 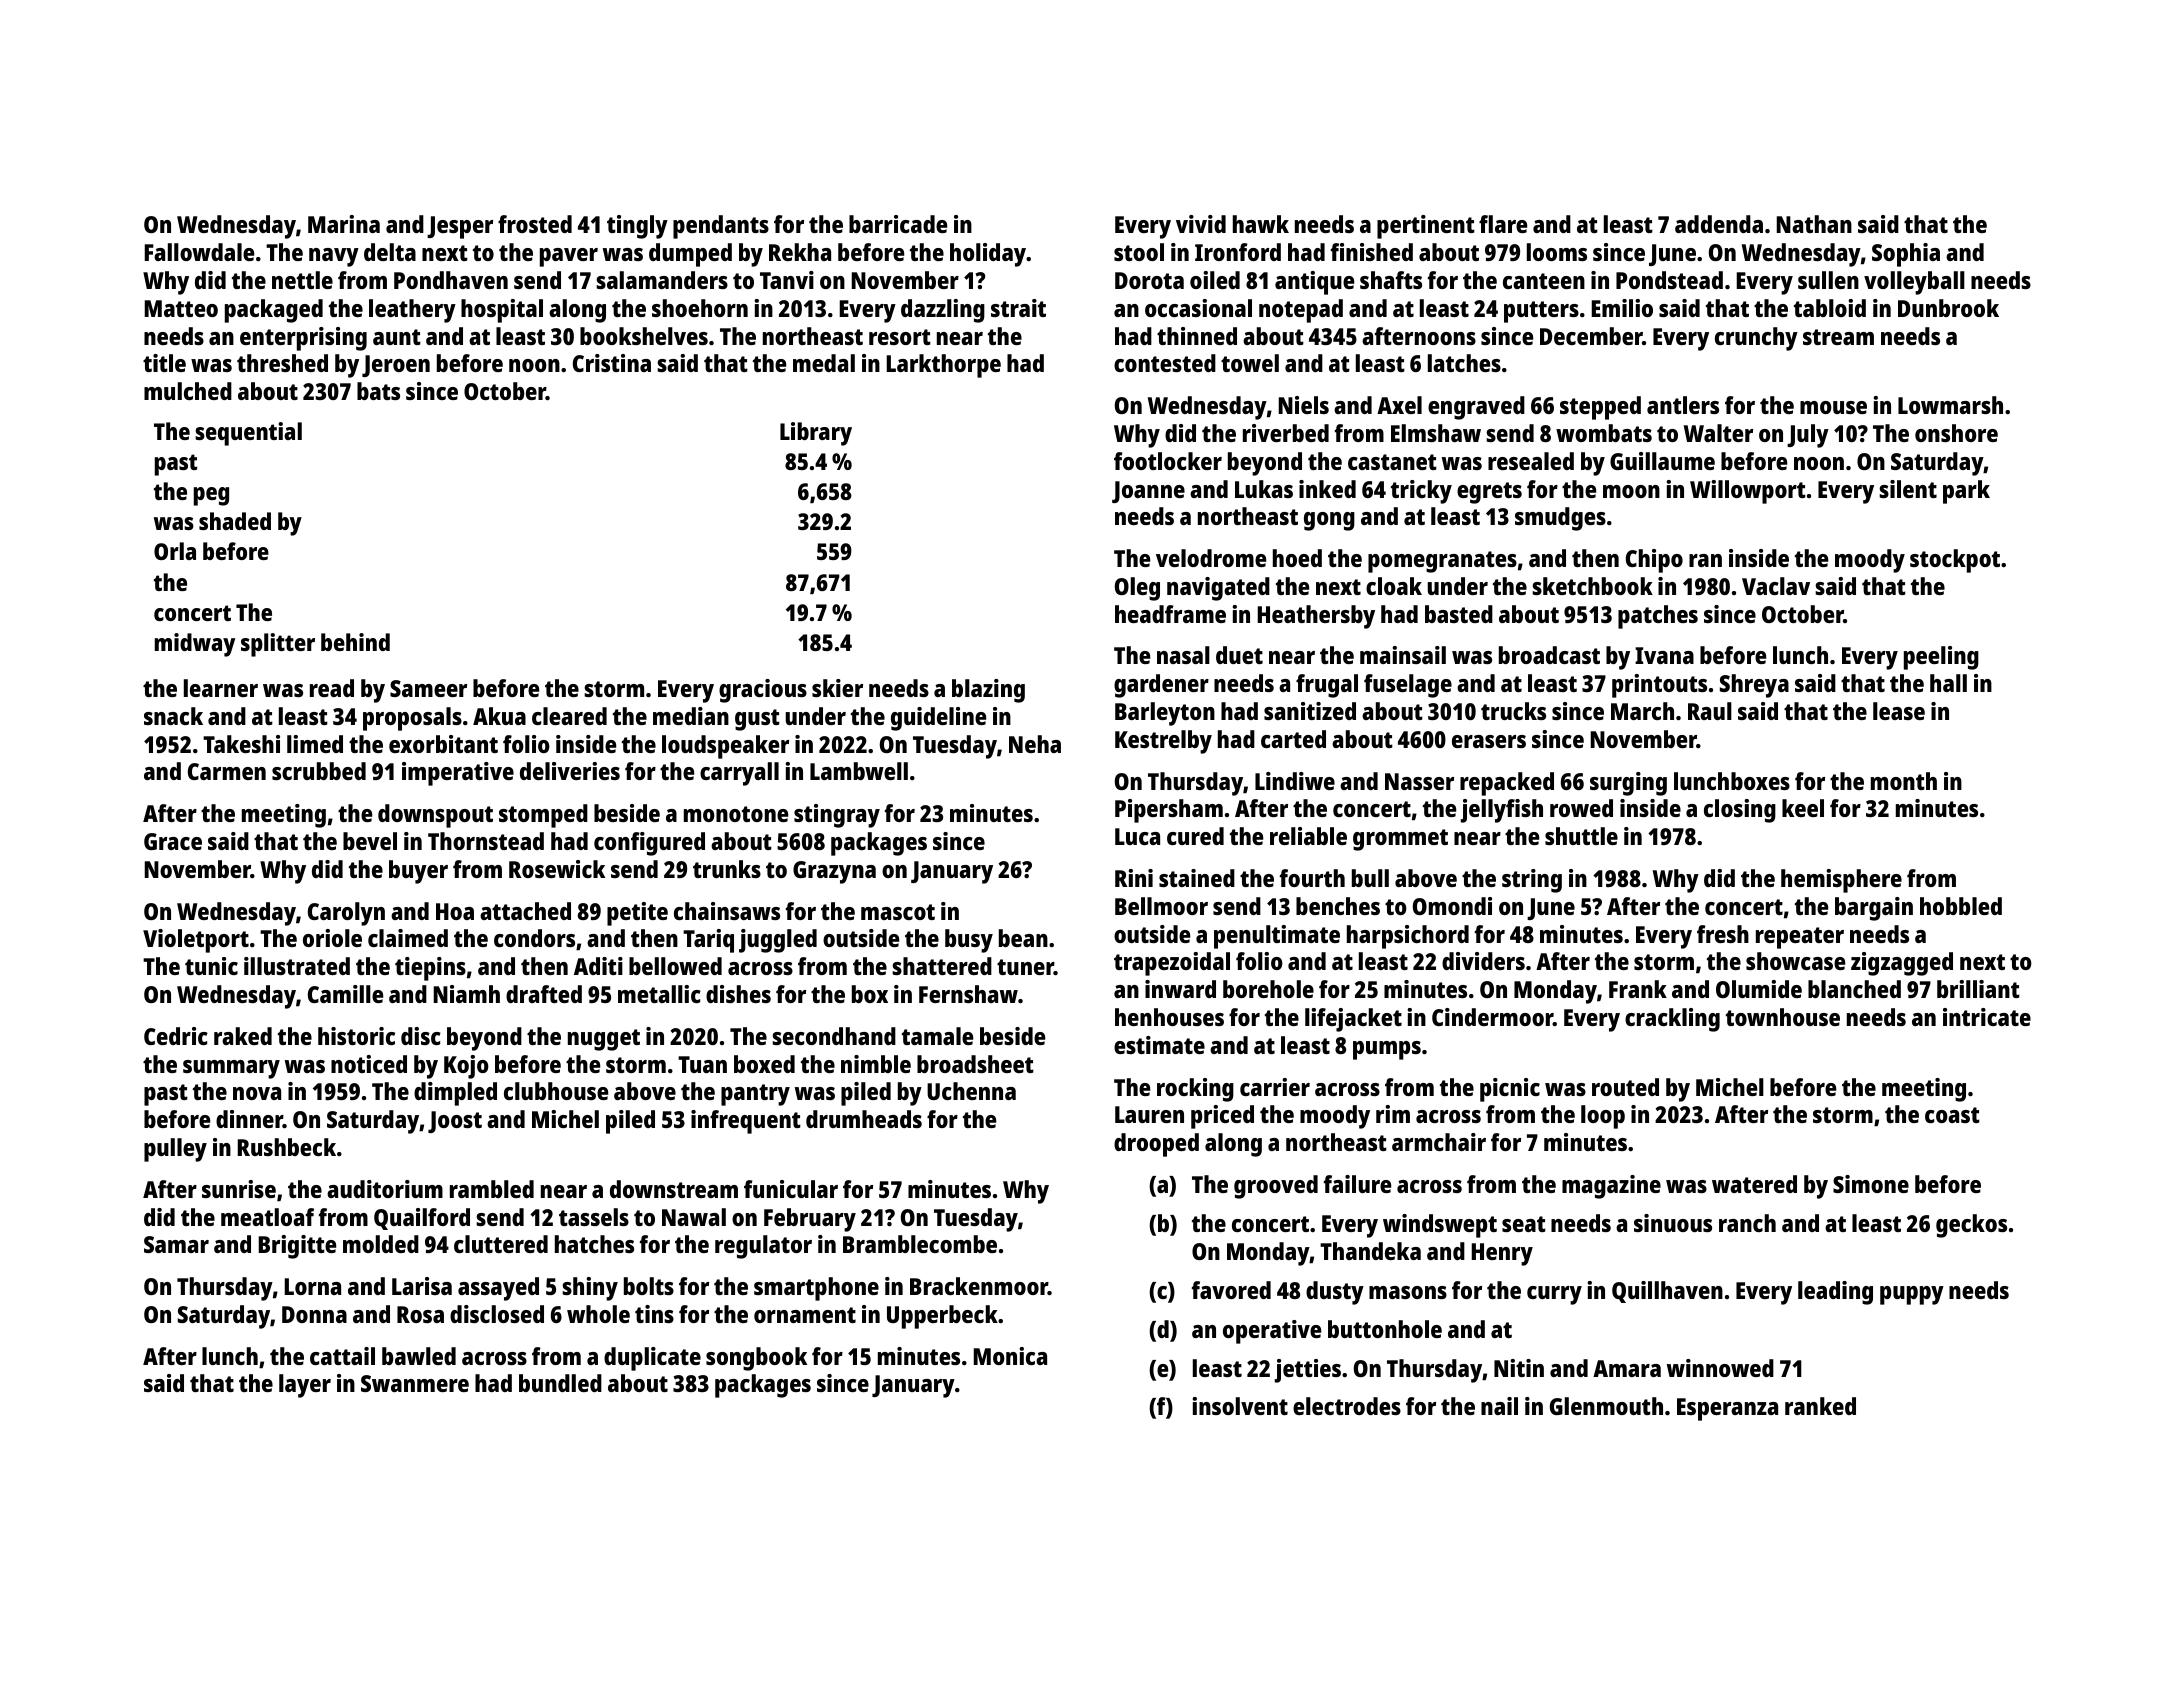 What do you see at coordinates (1231, 1290) in the screenshot?
I see `favored` at bounding box center [1231, 1290].
